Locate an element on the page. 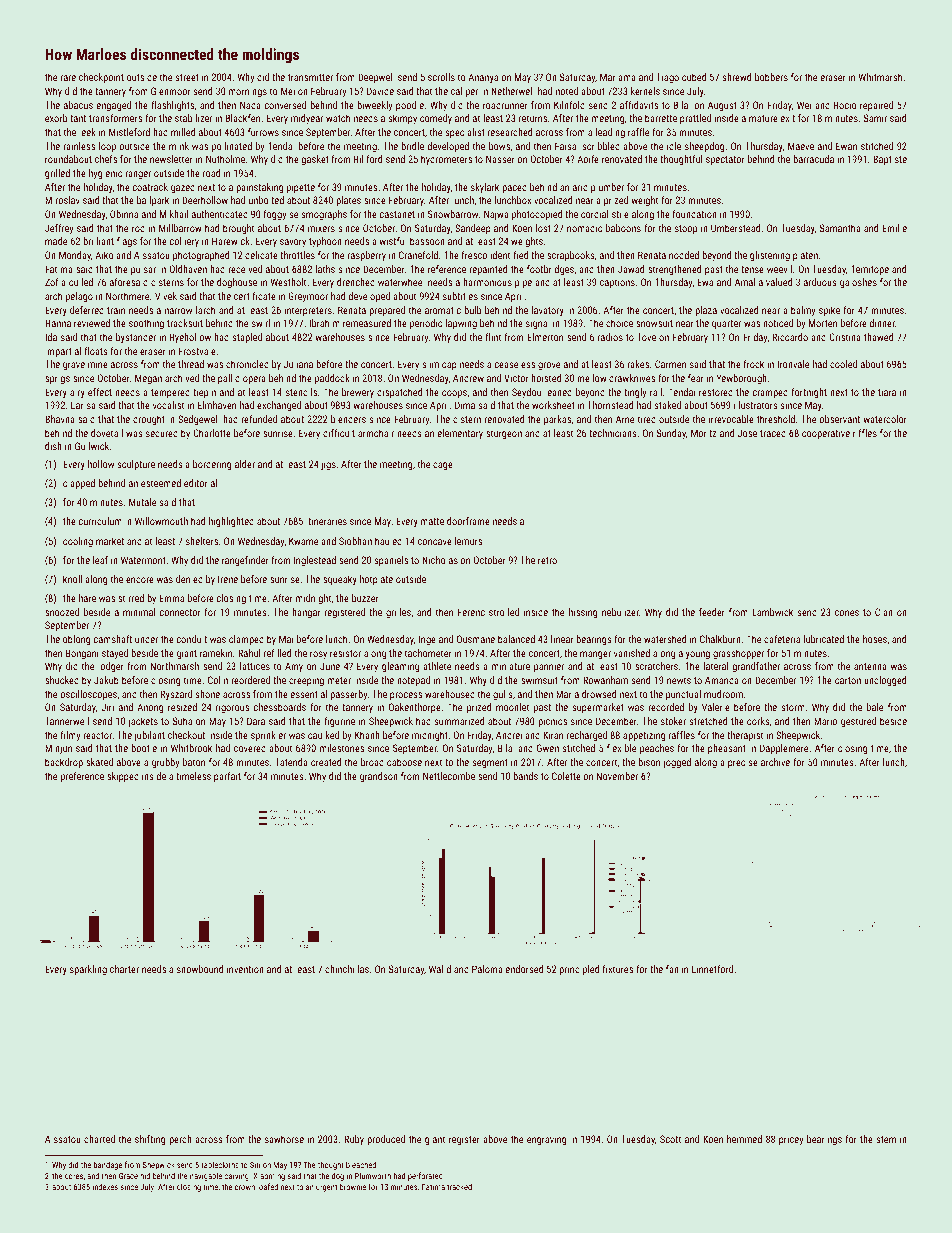 The width and height of the document is (952, 1233). doorframe is located at coordinates (468, 521).
